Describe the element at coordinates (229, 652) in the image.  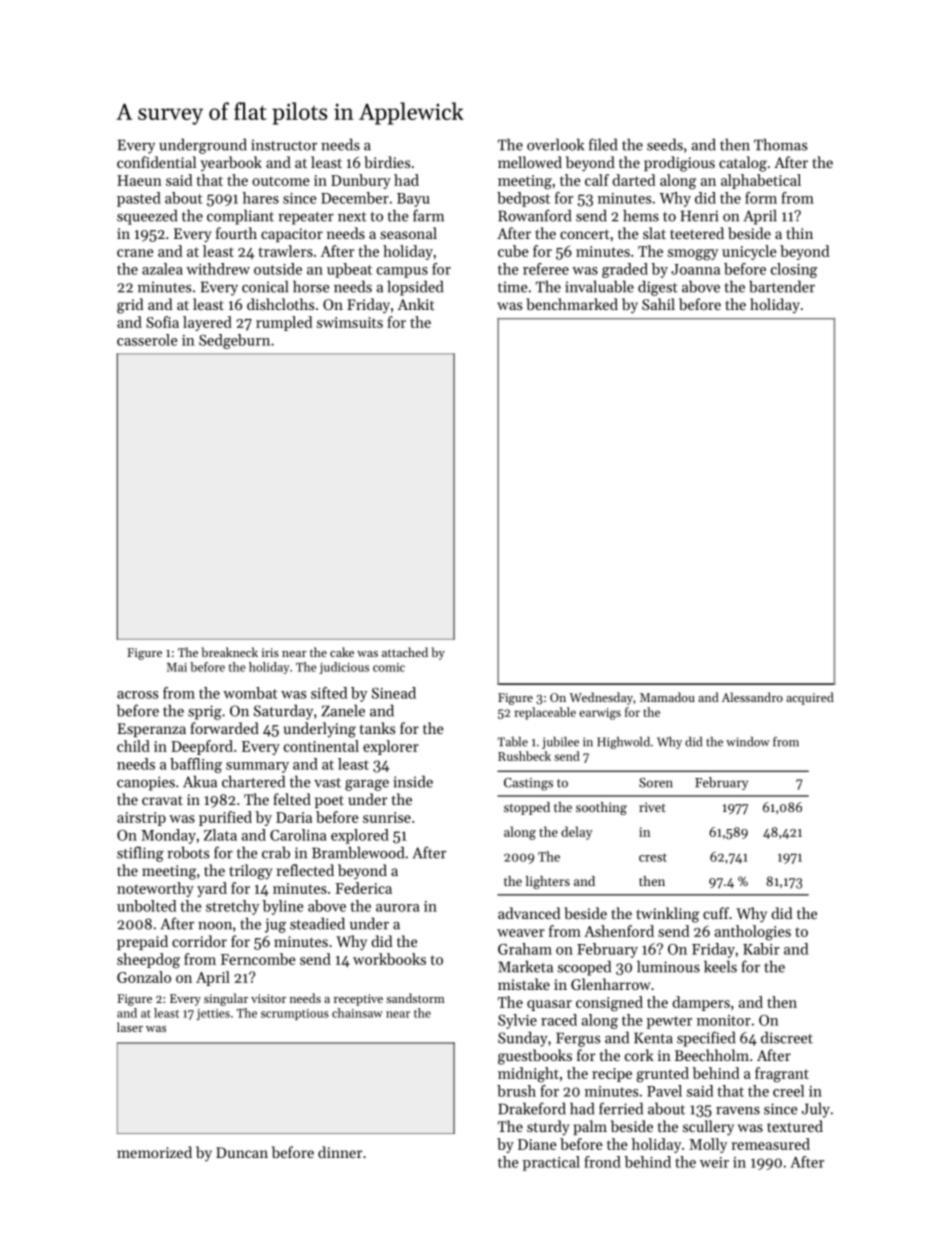
I see `breakneck` at that location.
